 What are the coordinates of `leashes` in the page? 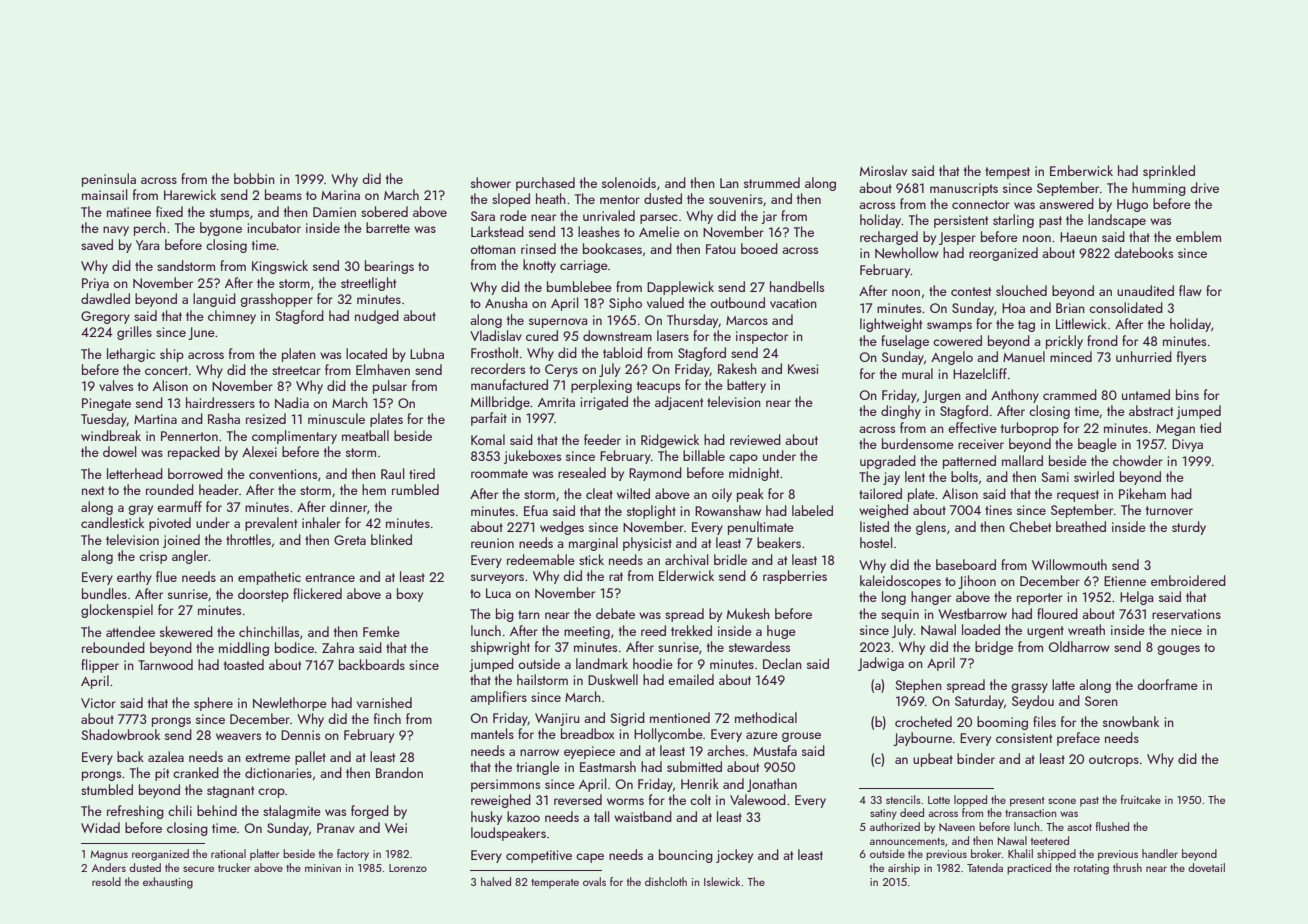 It's located at (599, 231).
